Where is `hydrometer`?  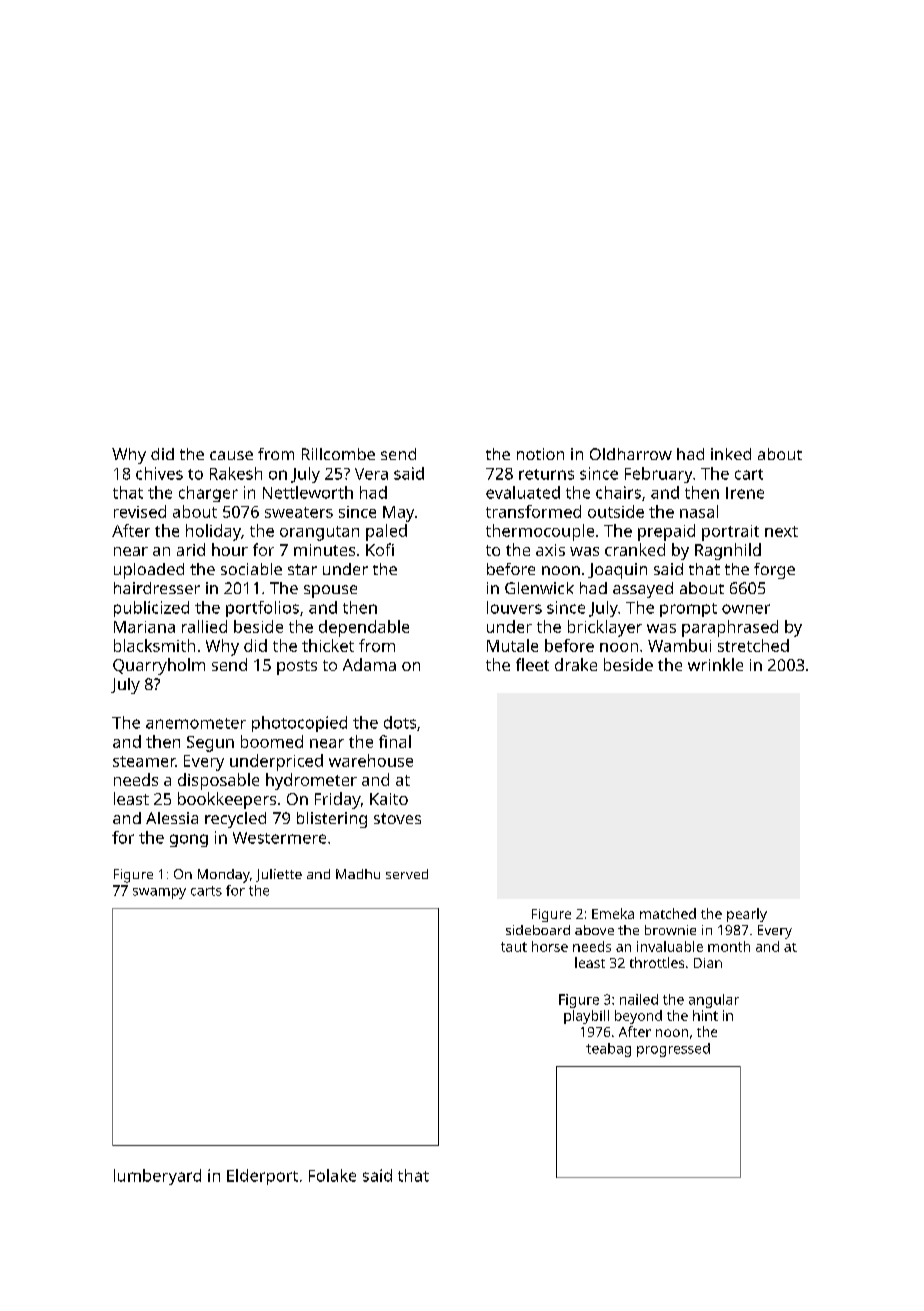 hydrometer is located at coordinates (311, 781).
